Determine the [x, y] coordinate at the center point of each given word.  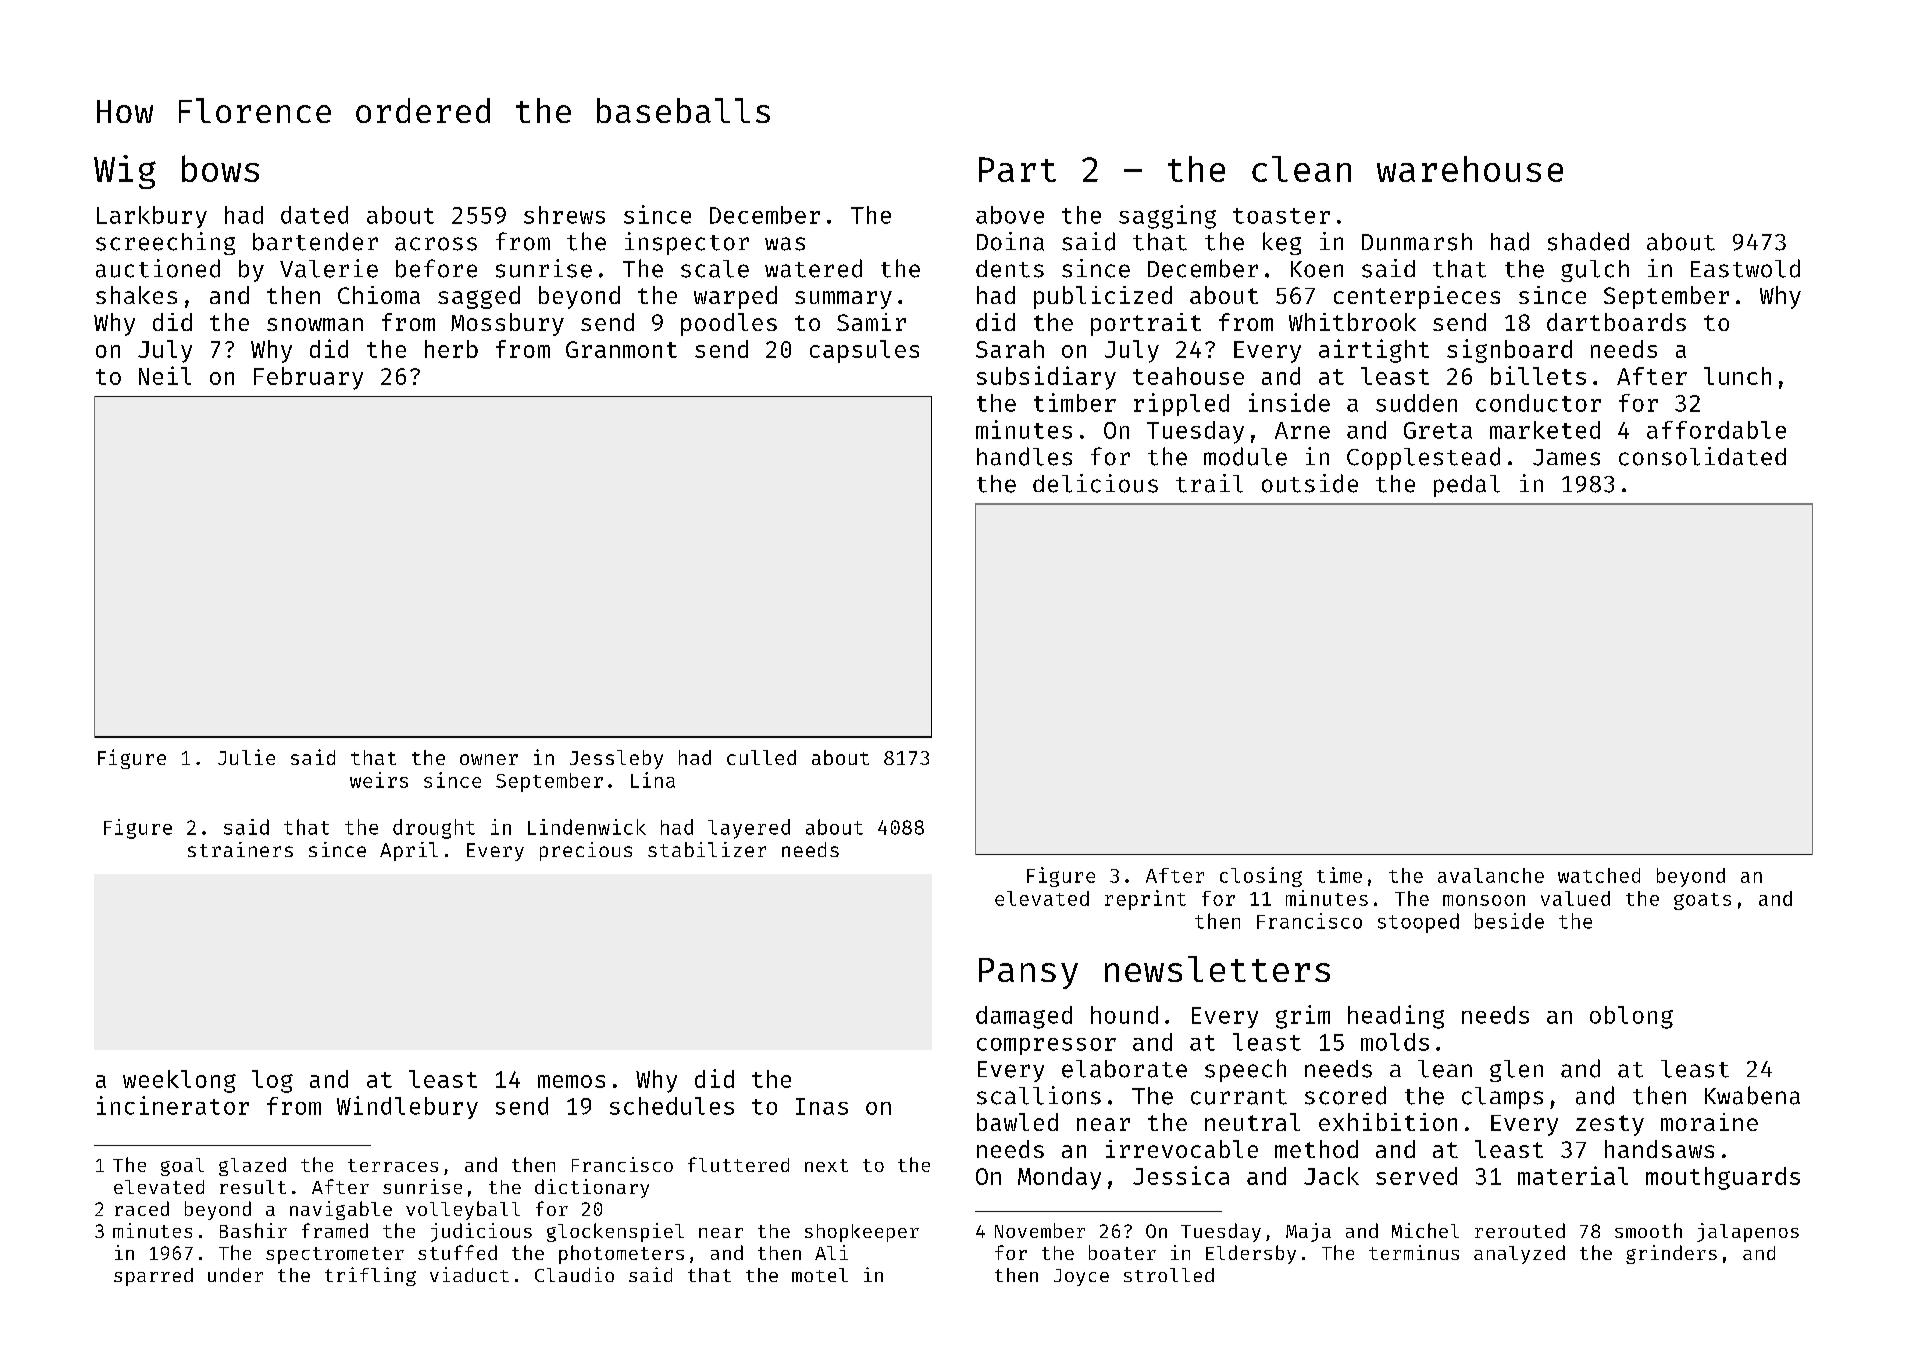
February [308, 378]
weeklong [179, 1081]
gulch [1595, 271]
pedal [1467, 486]
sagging [1167, 217]
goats [1702, 901]
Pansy [1028, 973]
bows [220, 168]
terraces [393, 1165]
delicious [1095, 483]
